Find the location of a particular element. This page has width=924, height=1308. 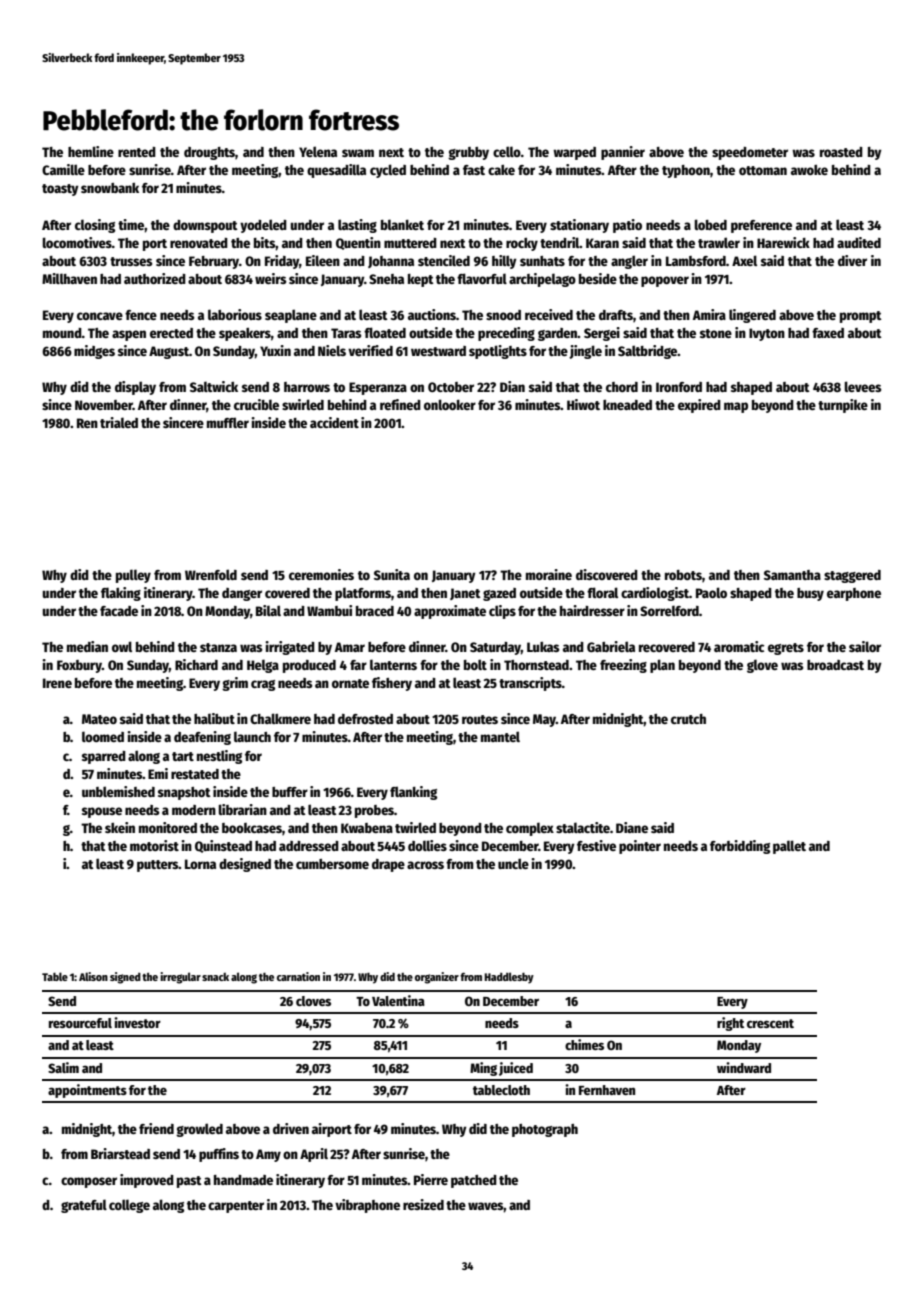

Axel is located at coordinates (744, 260).
